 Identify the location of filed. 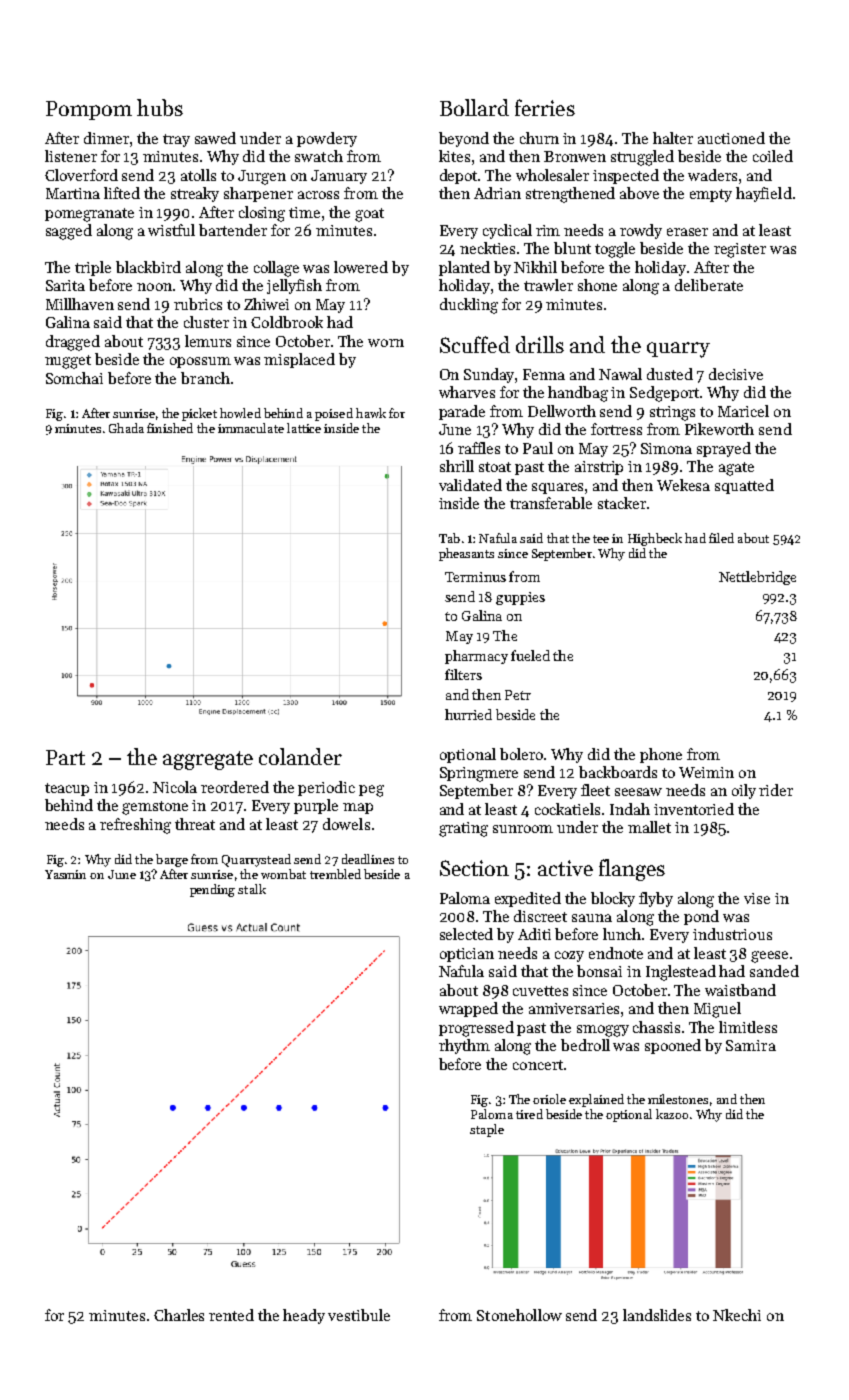
(721, 538).
